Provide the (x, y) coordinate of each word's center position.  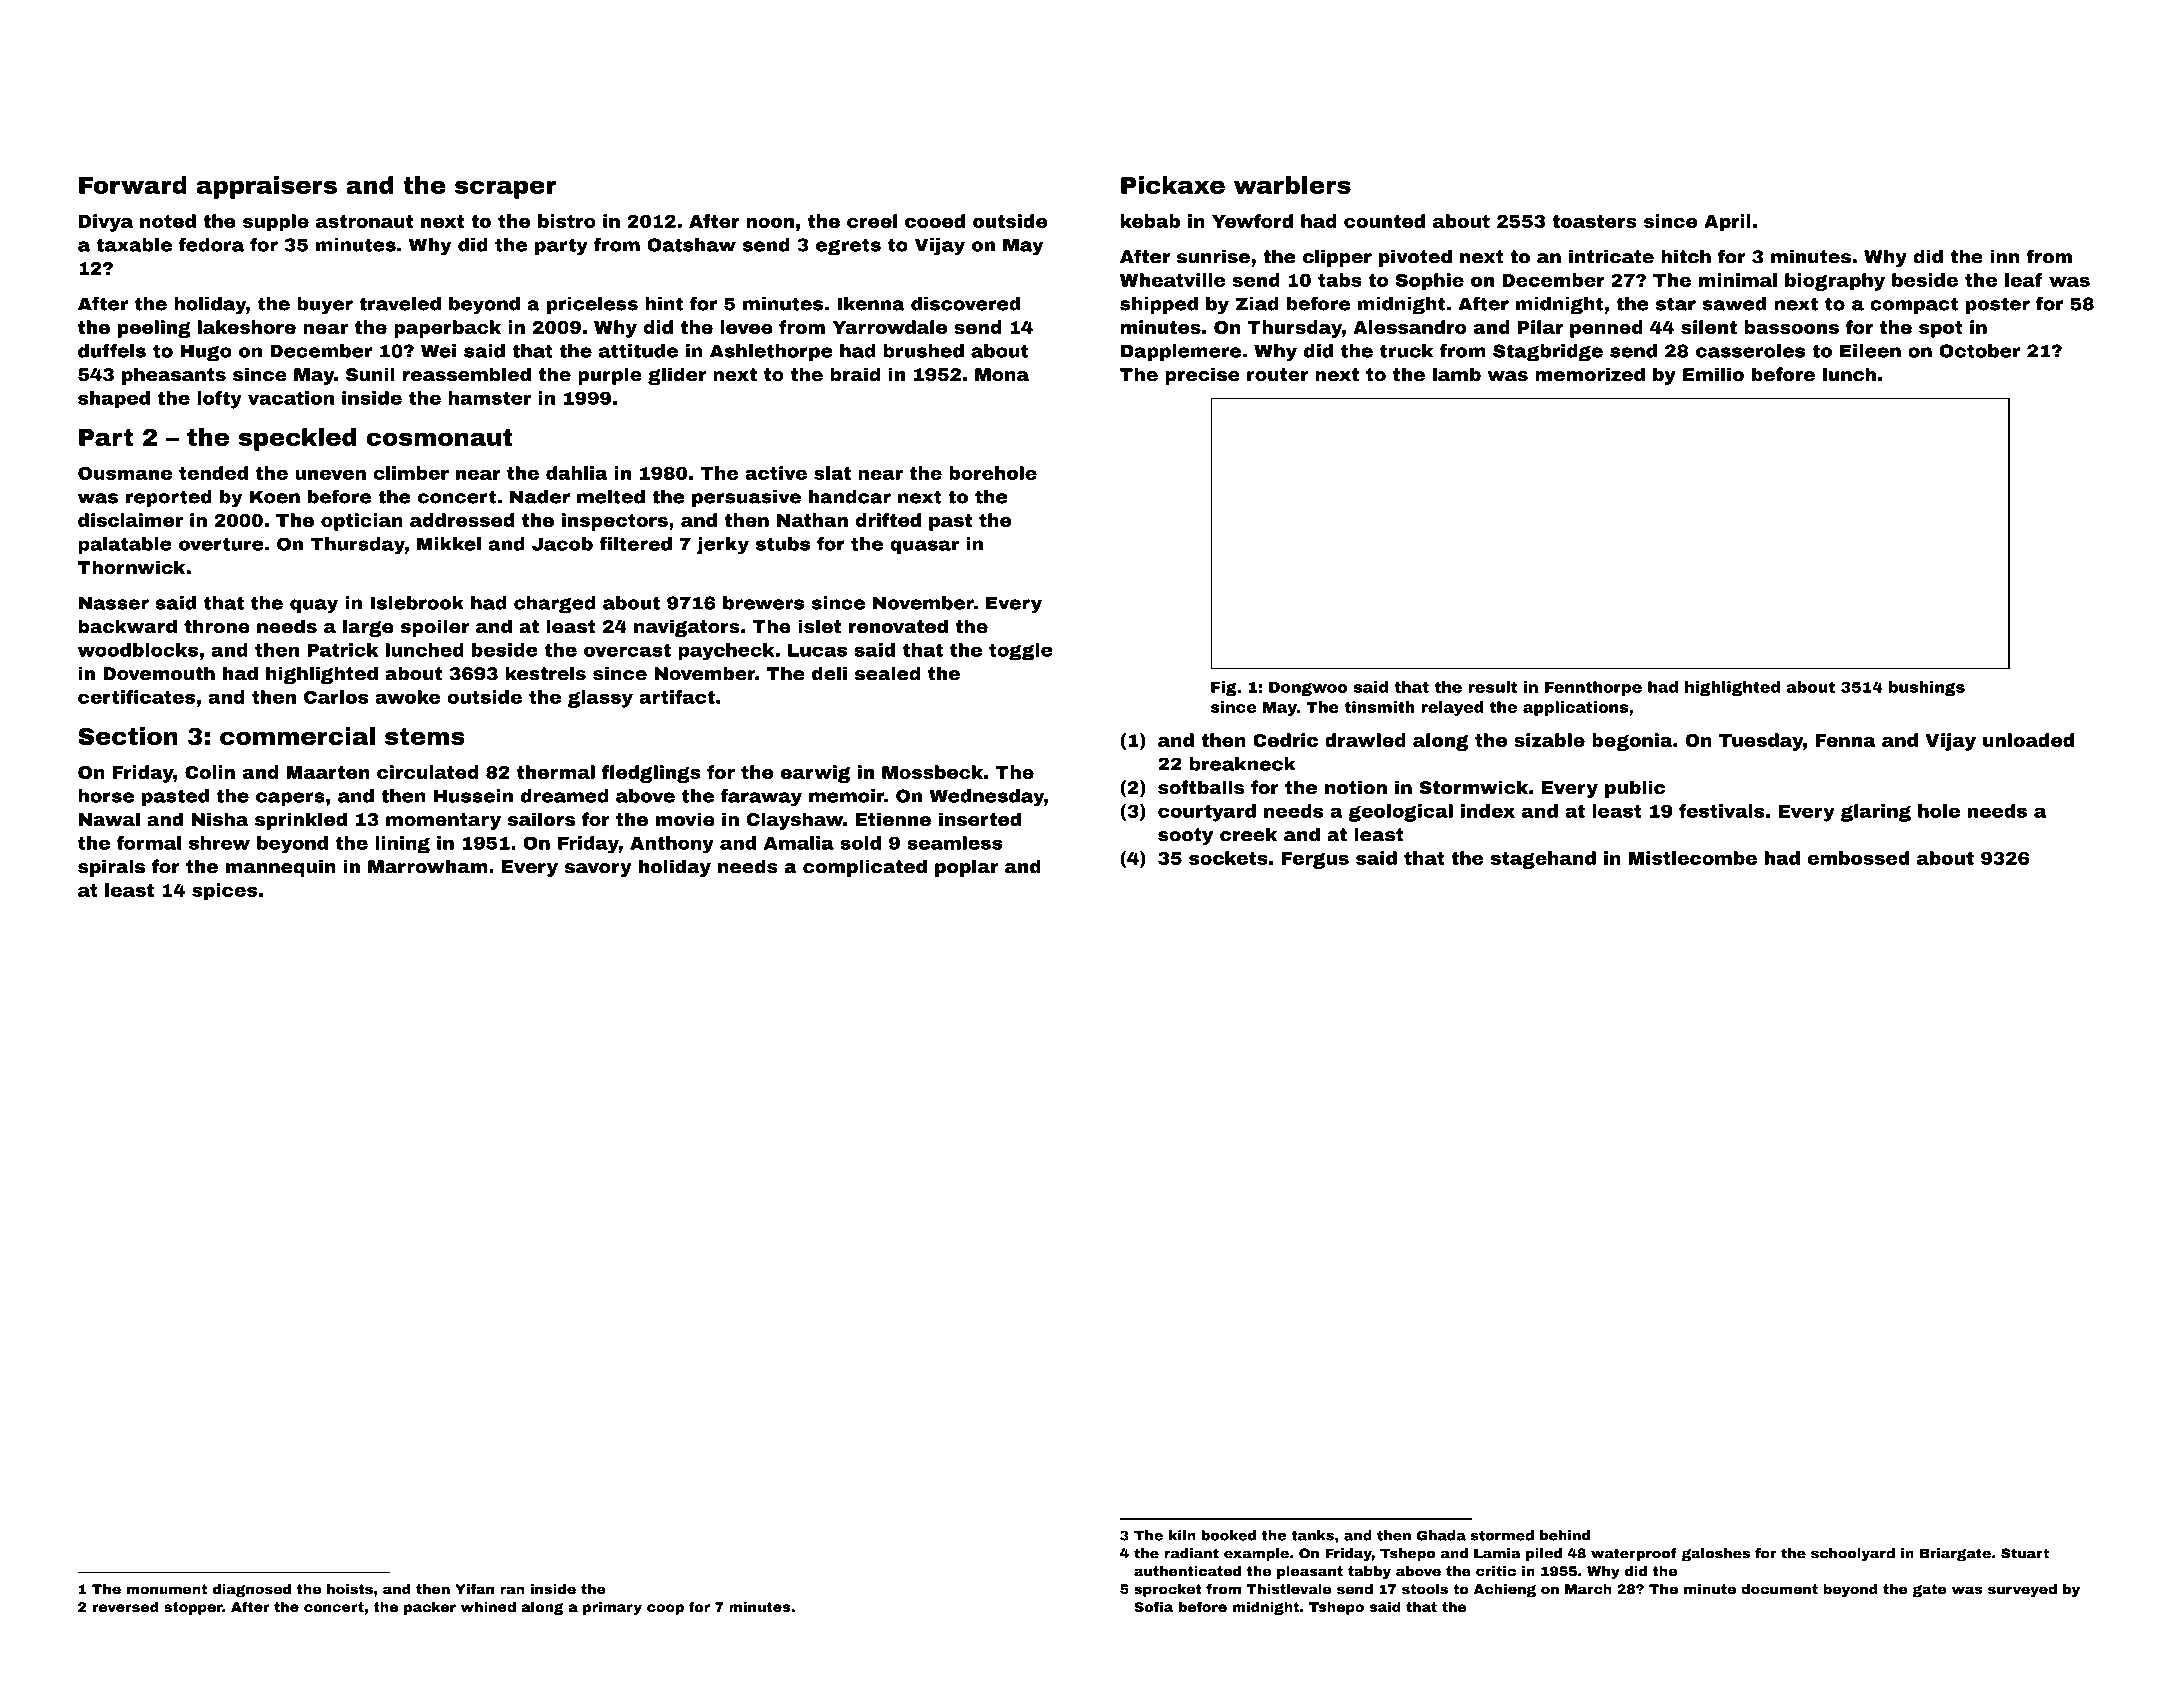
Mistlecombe (1693, 858)
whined (488, 1607)
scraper (505, 189)
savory (598, 870)
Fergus (1315, 860)
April (1727, 223)
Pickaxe (1173, 185)
